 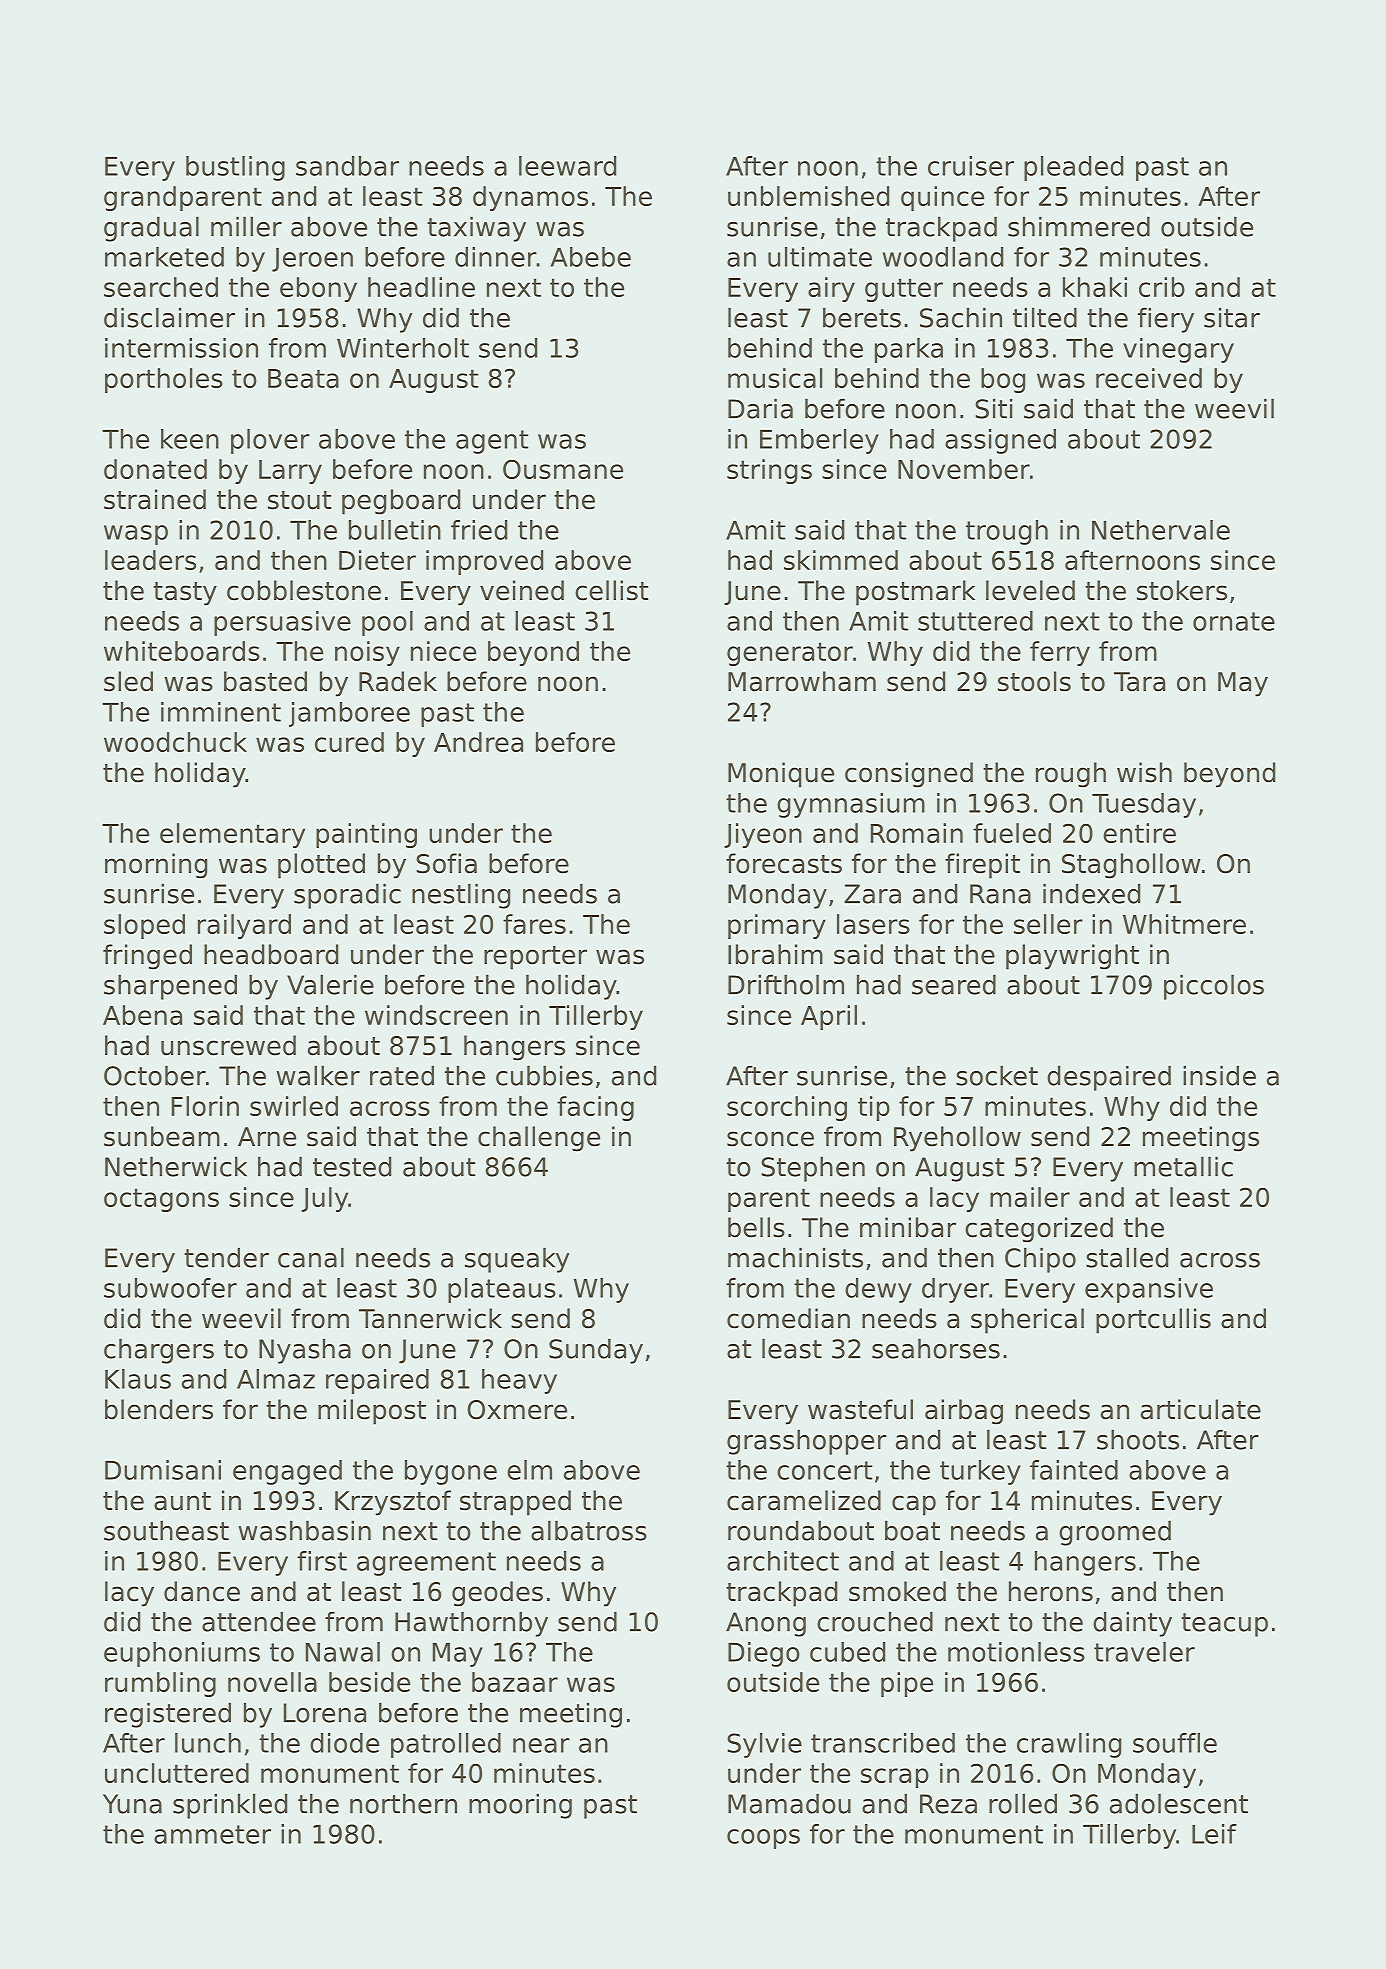 What do you see at coordinates (611, 590) in the page?
I see `cellist` at bounding box center [611, 590].
